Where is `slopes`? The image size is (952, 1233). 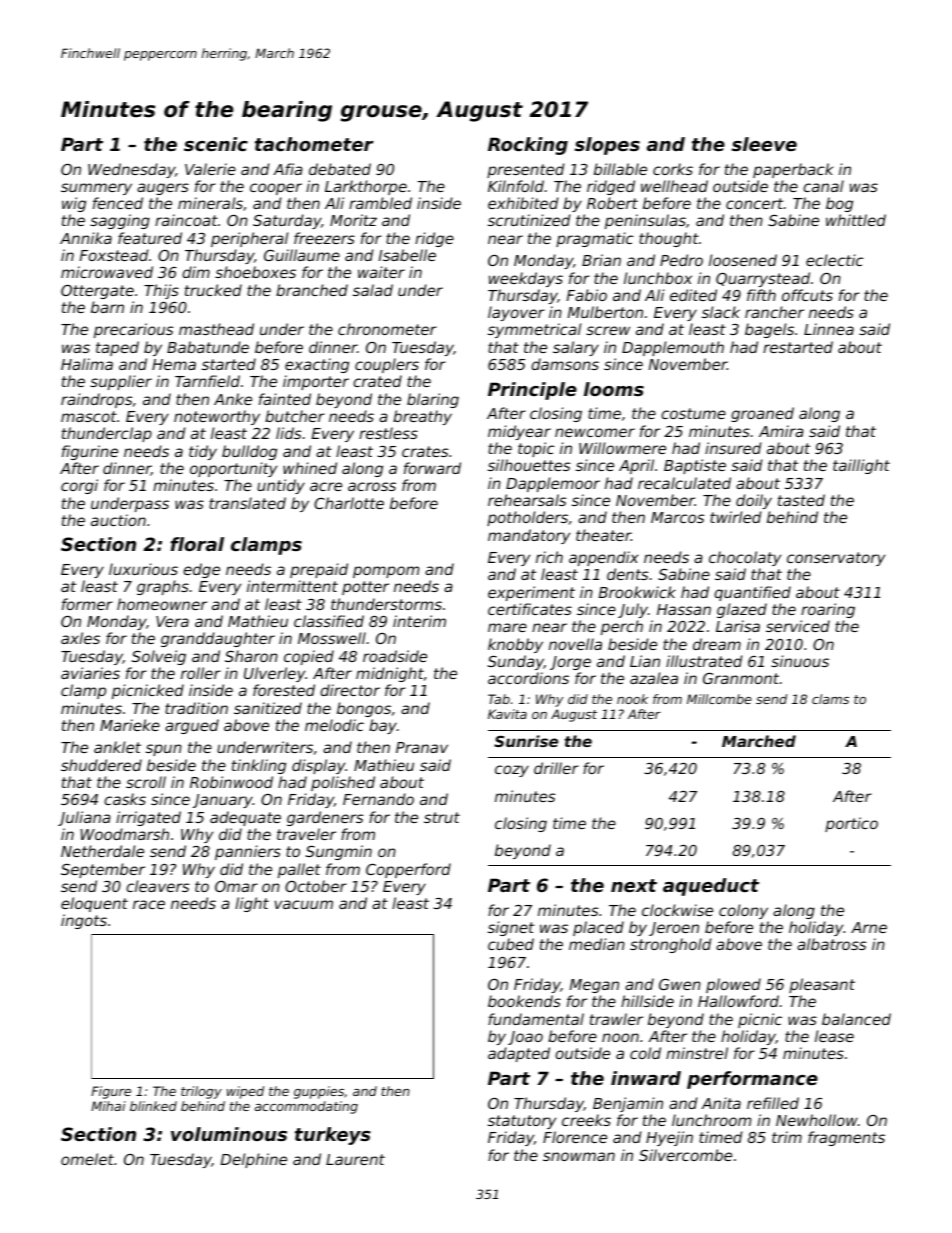
slopes is located at coordinates (607, 146).
